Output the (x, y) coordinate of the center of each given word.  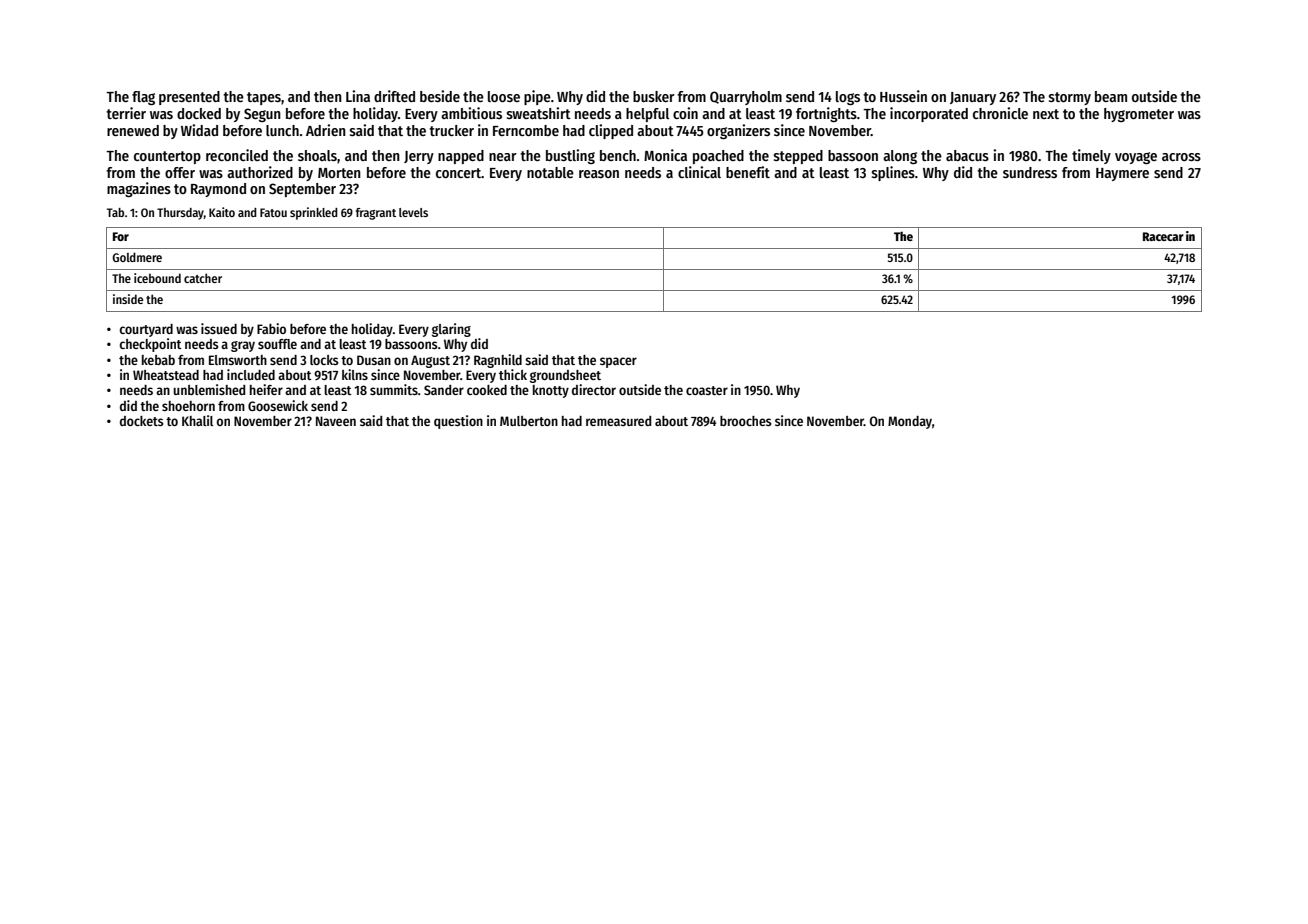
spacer (618, 362)
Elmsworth (238, 360)
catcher (203, 278)
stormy (1070, 98)
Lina (358, 96)
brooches (746, 421)
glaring (451, 330)
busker (654, 96)
